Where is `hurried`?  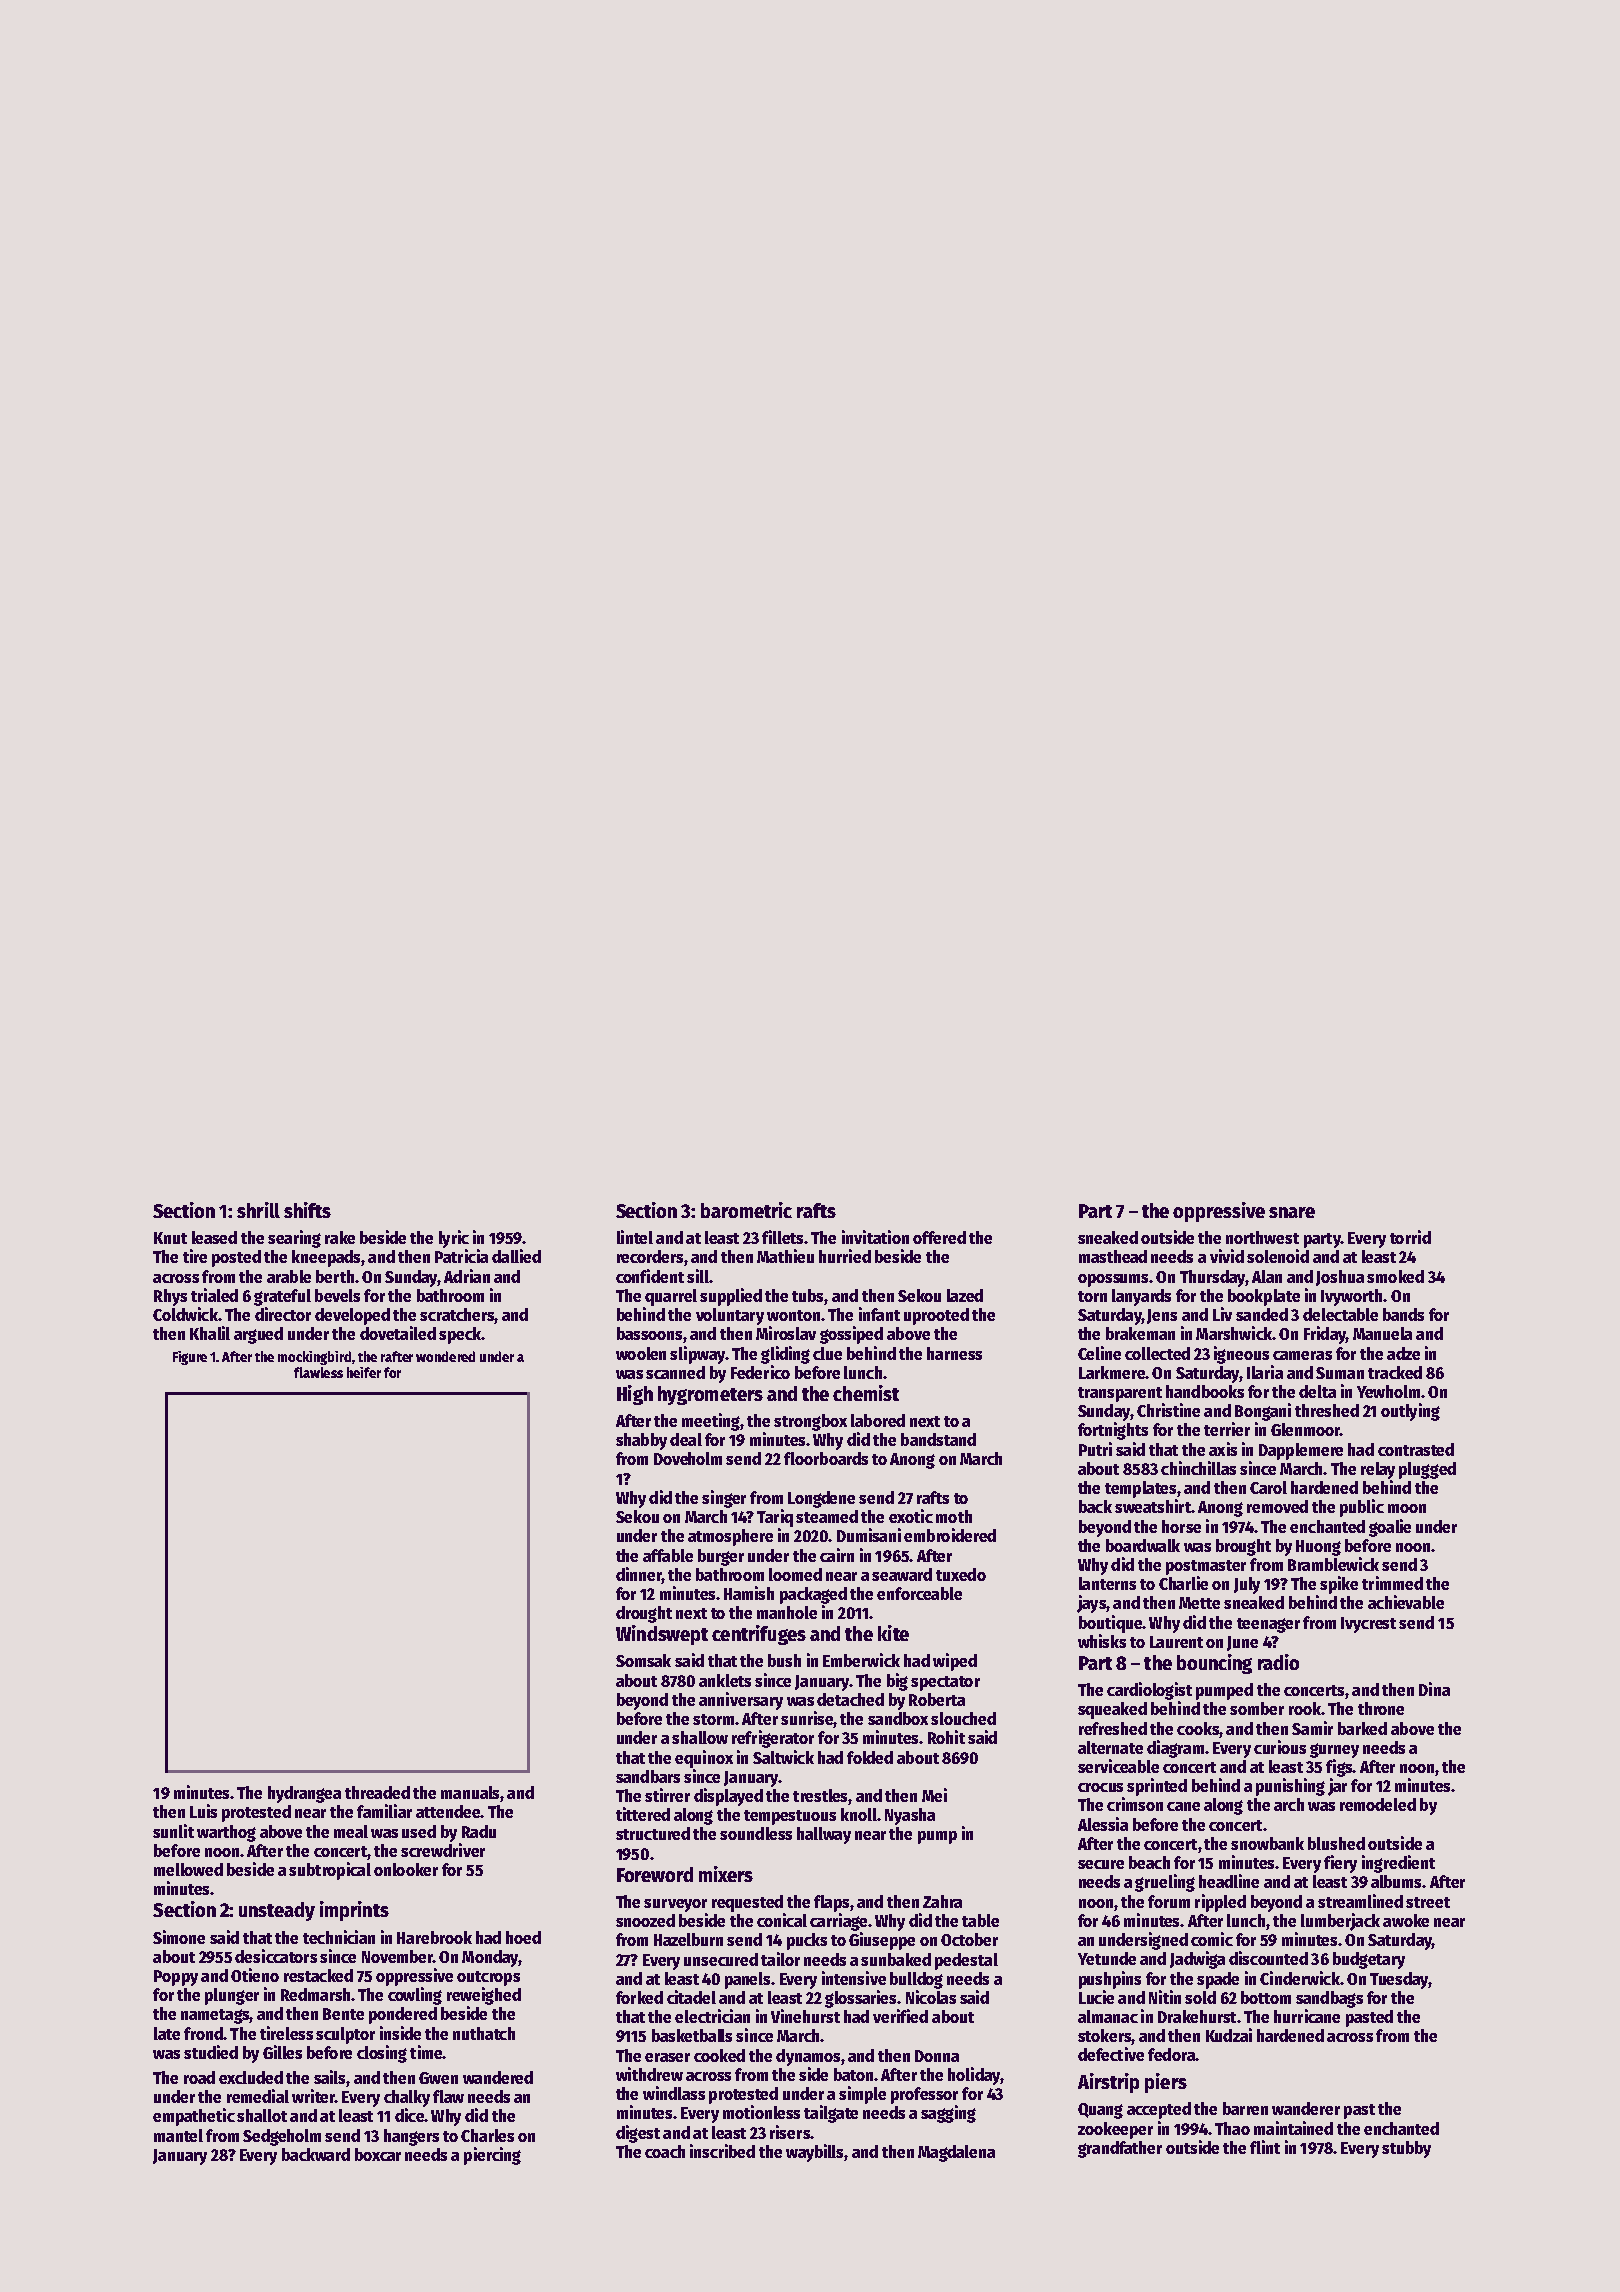
hurried is located at coordinates (845, 1256).
